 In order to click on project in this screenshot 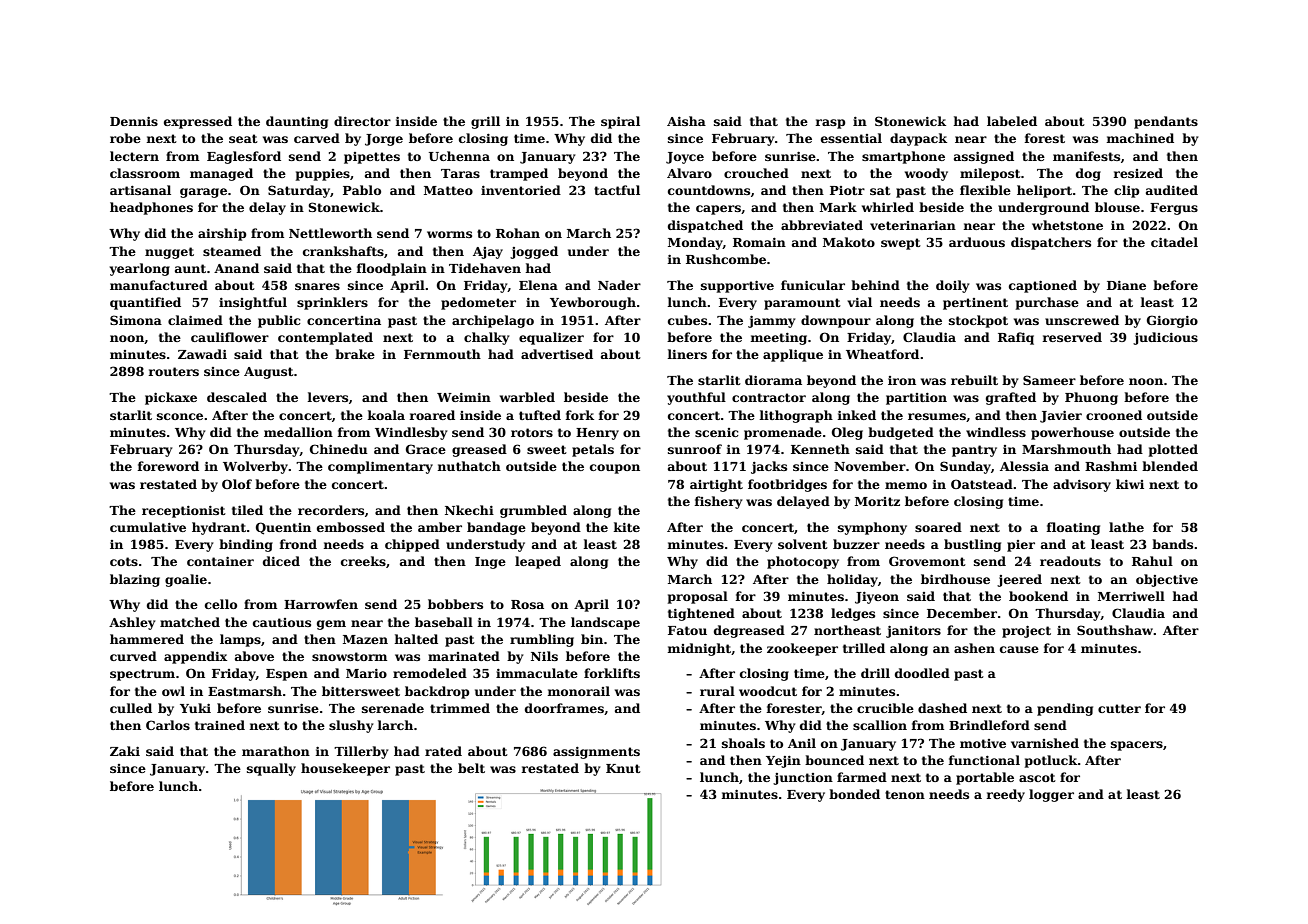, I will do `click(1026, 632)`.
